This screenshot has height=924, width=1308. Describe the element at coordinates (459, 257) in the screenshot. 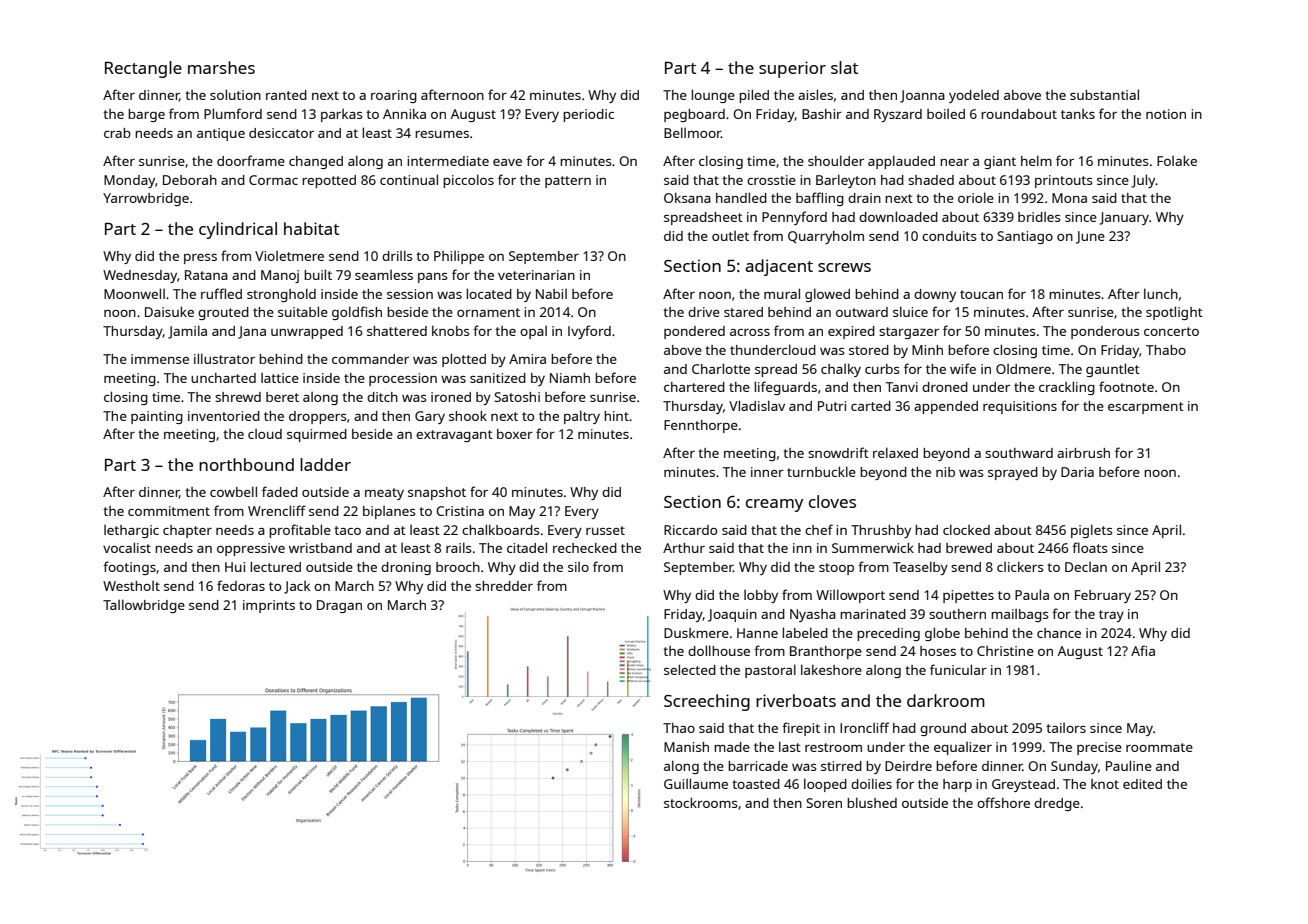

I see `Philippe` at that location.
